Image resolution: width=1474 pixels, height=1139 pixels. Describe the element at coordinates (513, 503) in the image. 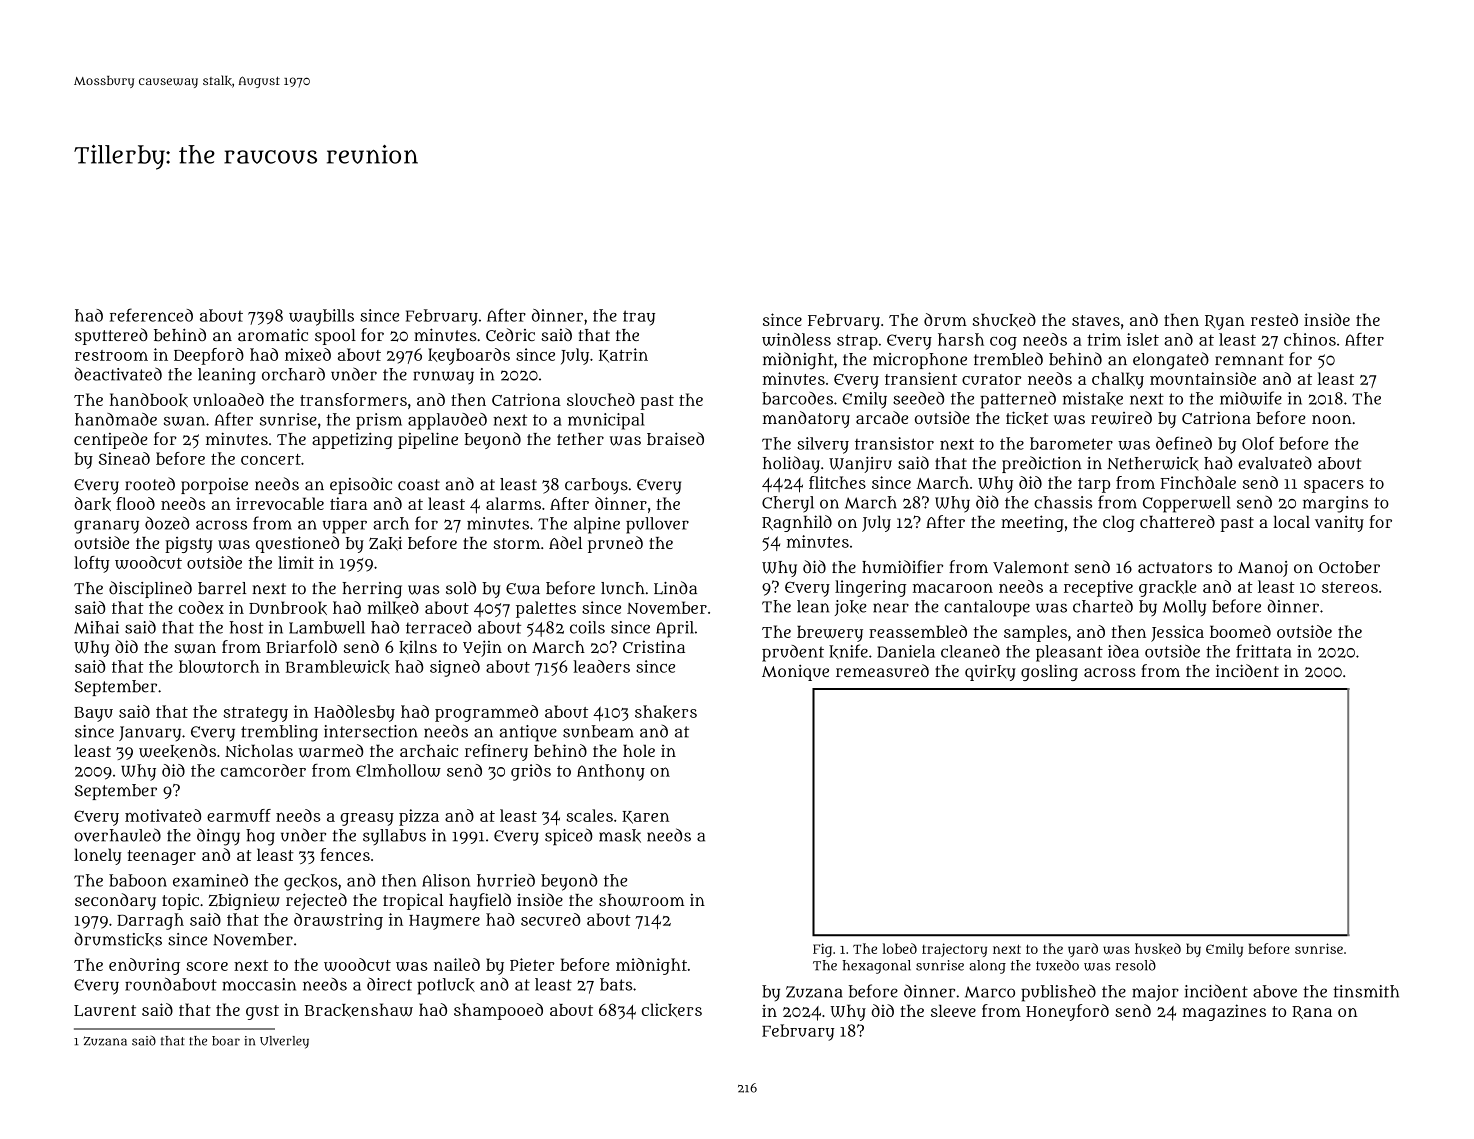

I see `alarms` at that location.
